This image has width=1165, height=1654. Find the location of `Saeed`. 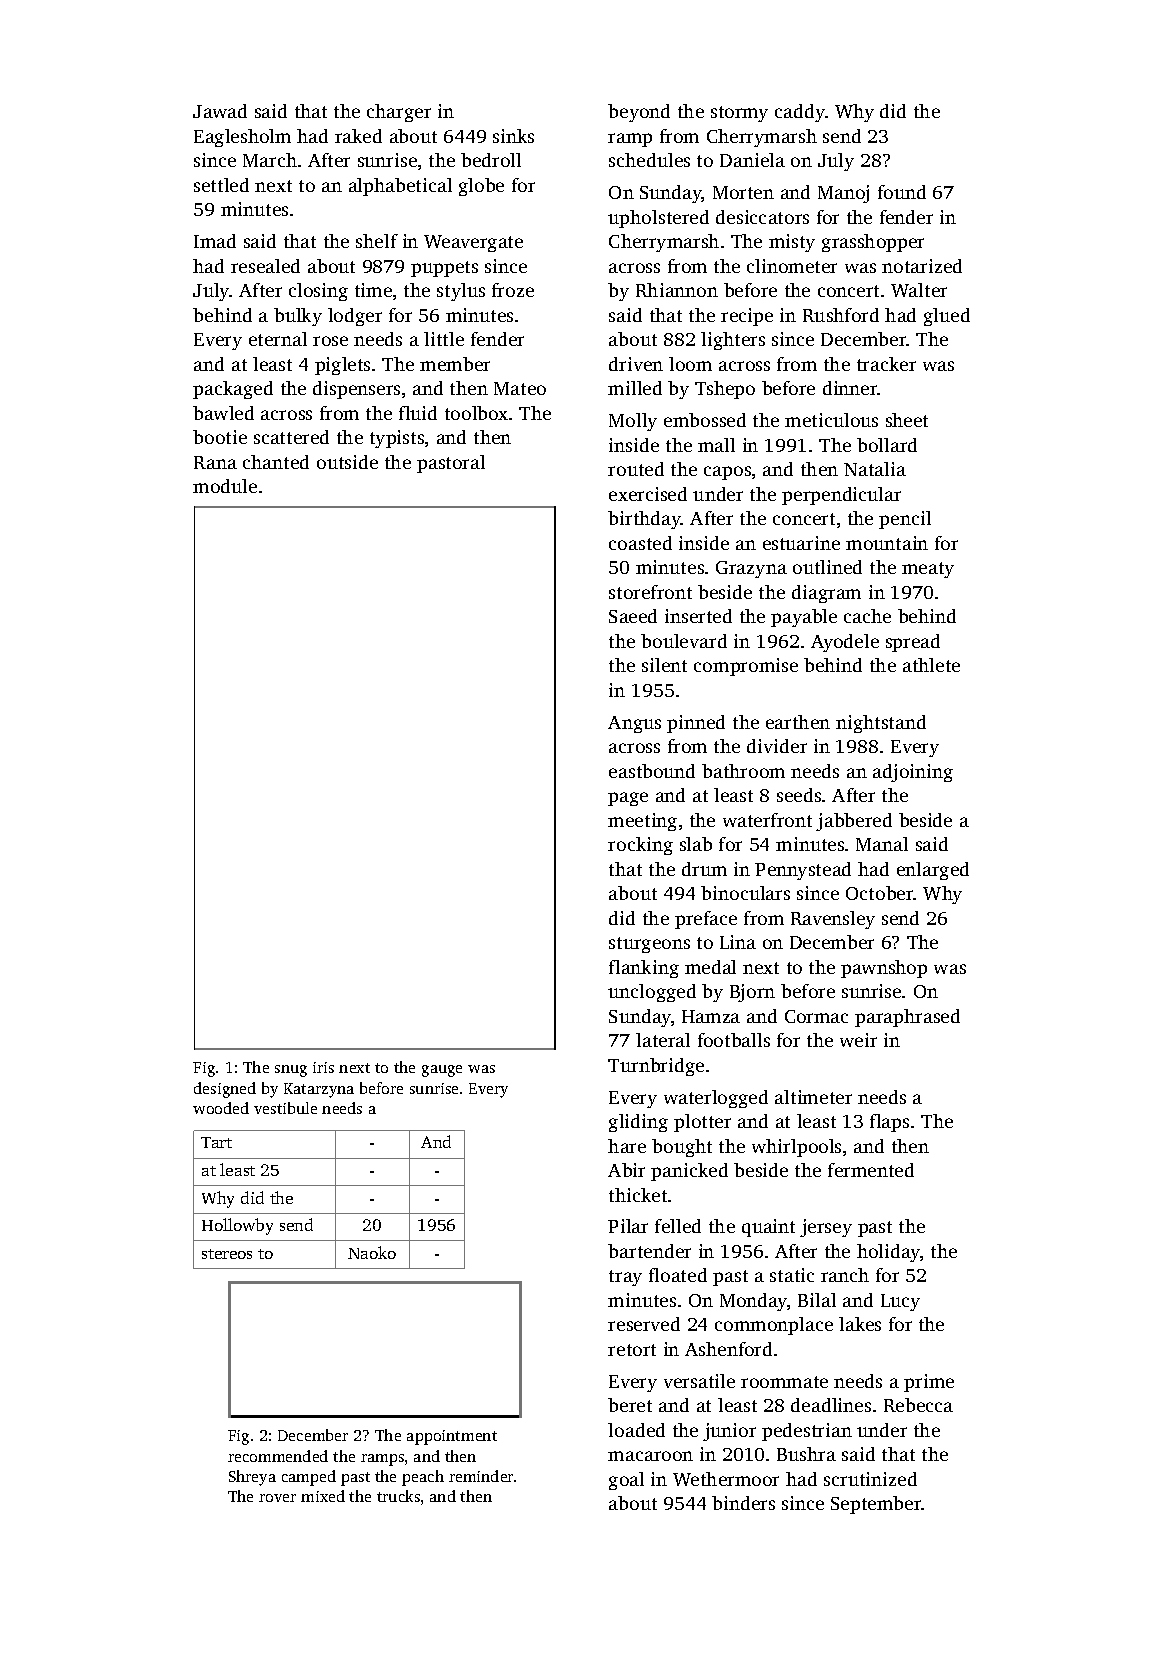

Saeed is located at coordinates (633, 616).
